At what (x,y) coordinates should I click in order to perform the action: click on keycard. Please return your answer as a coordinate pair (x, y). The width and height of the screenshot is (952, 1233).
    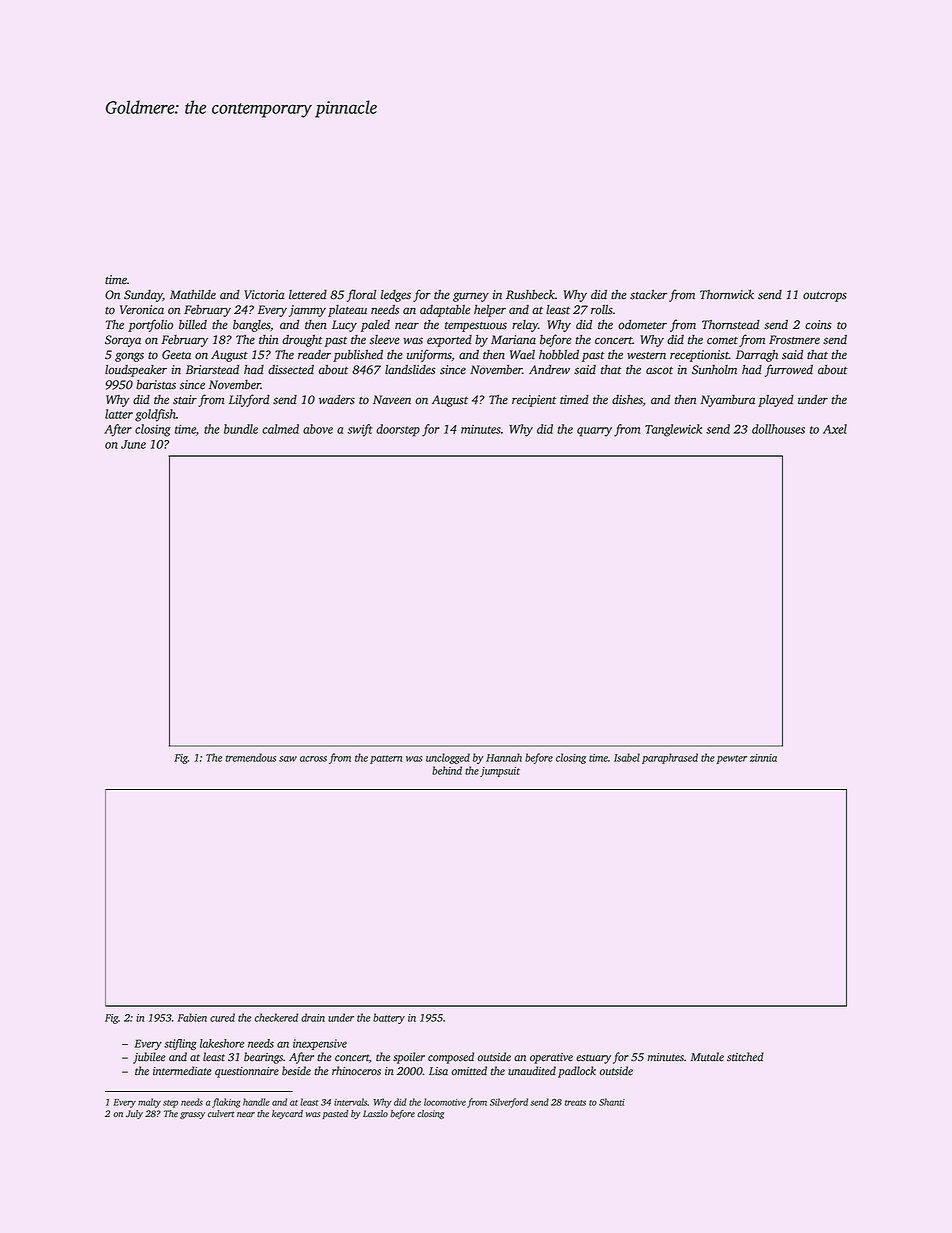
    Looking at the image, I should click on (287, 1114).
